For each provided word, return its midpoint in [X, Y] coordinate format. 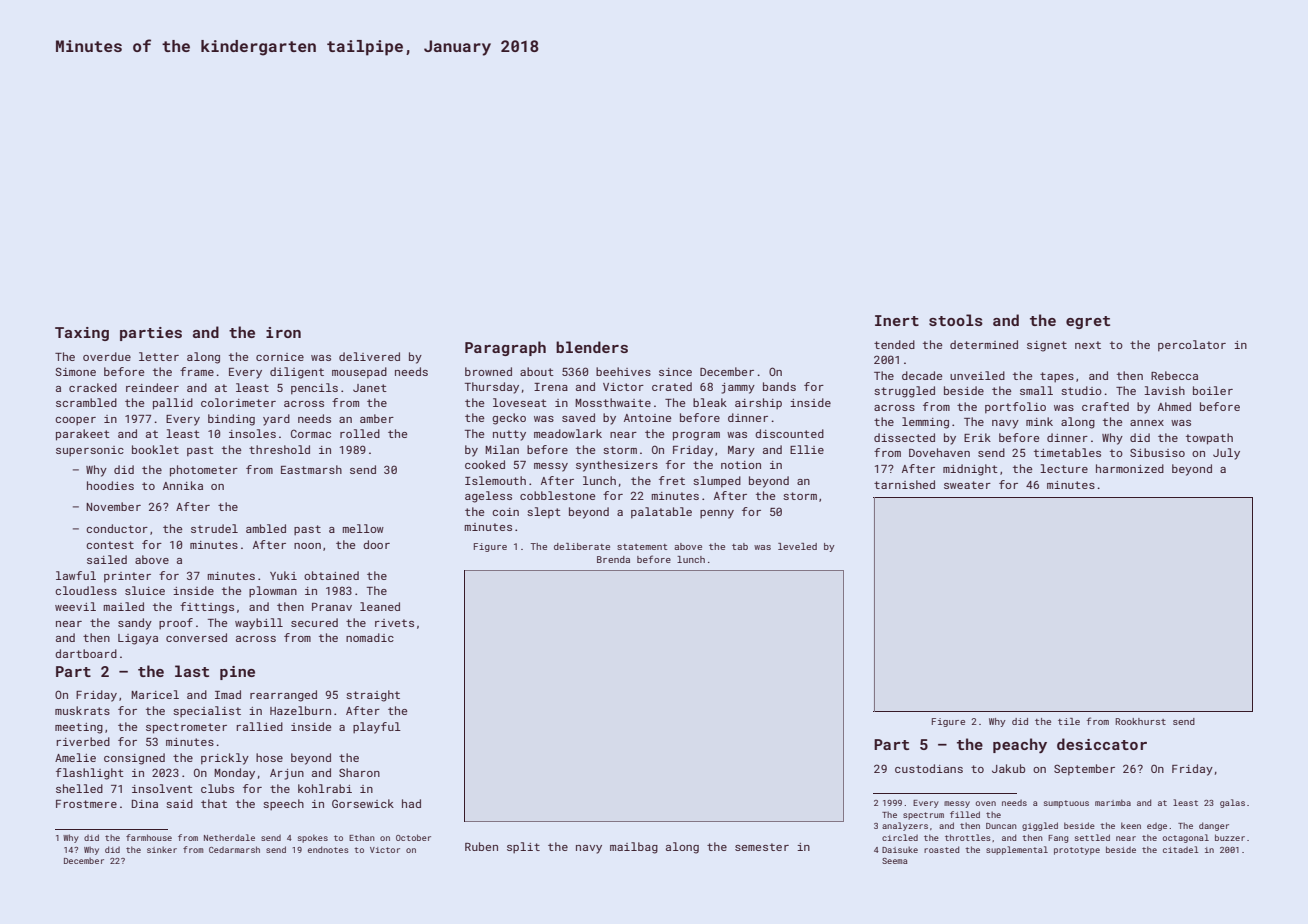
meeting [79, 728]
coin [505, 512]
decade [922, 375]
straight [373, 696]
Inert [897, 320]
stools [956, 320]
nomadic [370, 637]
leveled [797, 546]
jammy [738, 388]
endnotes [328, 849]
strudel [214, 528]
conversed [196, 637]
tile [1069, 721]
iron [283, 332]
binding [231, 420]
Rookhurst [1140, 721]
